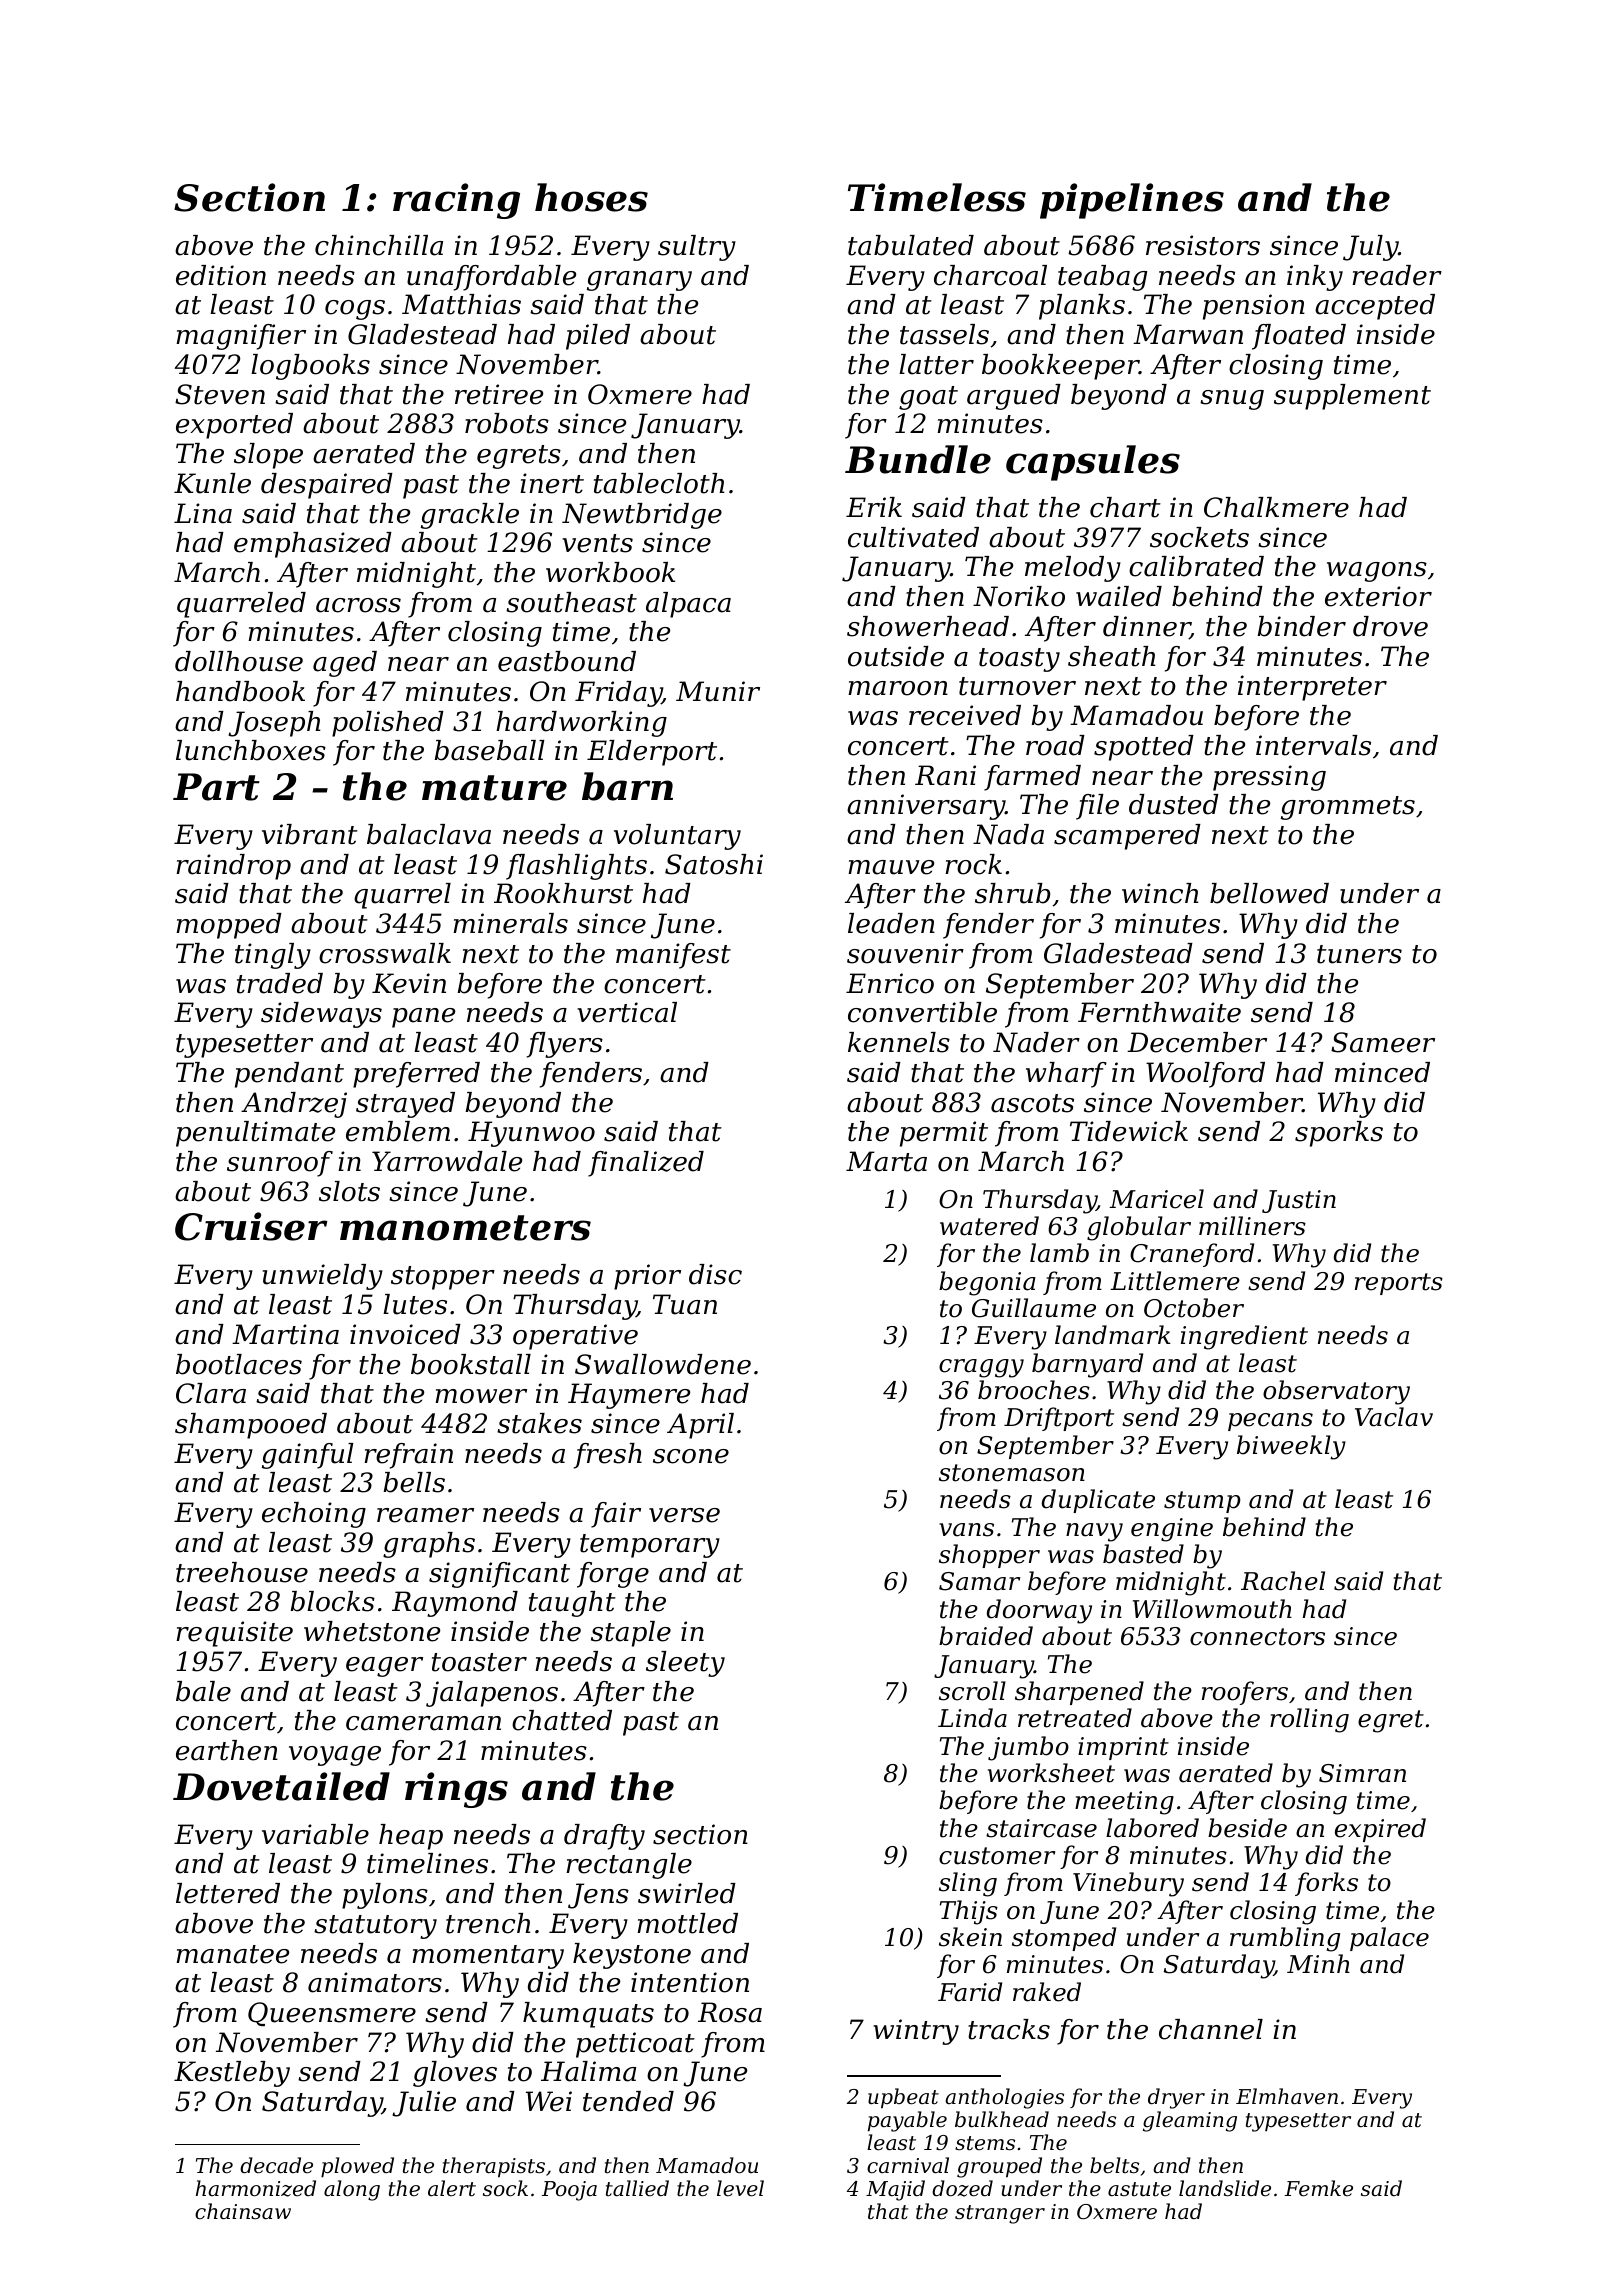 The width and height of the document is (1620, 2292). What do you see at coordinates (990, 275) in the document?
I see `charcoal` at bounding box center [990, 275].
